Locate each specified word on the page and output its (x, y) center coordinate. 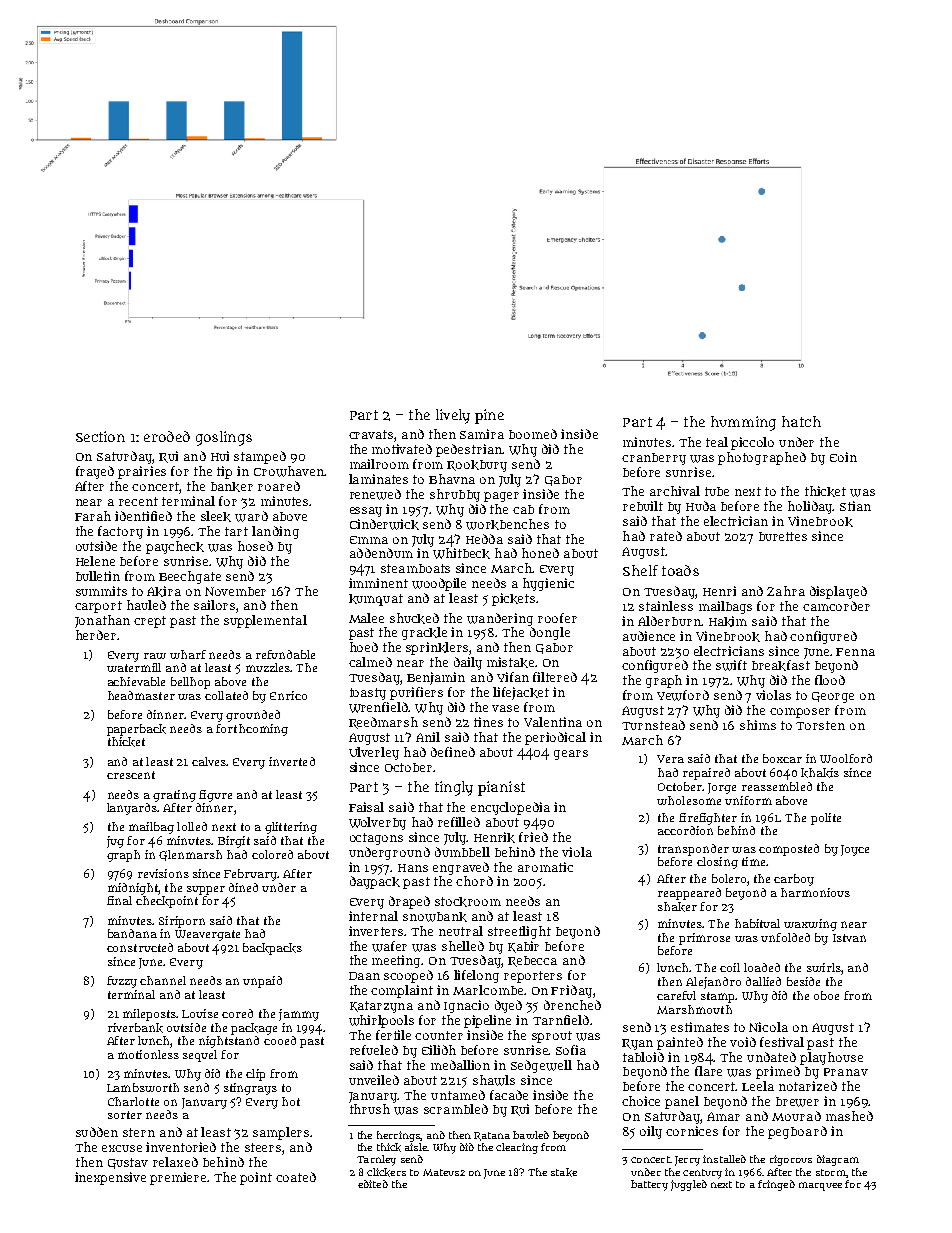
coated (296, 1177)
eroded (167, 436)
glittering (291, 828)
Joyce (855, 850)
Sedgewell (541, 1066)
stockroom (468, 902)
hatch (801, 421)
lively (453, 416)
